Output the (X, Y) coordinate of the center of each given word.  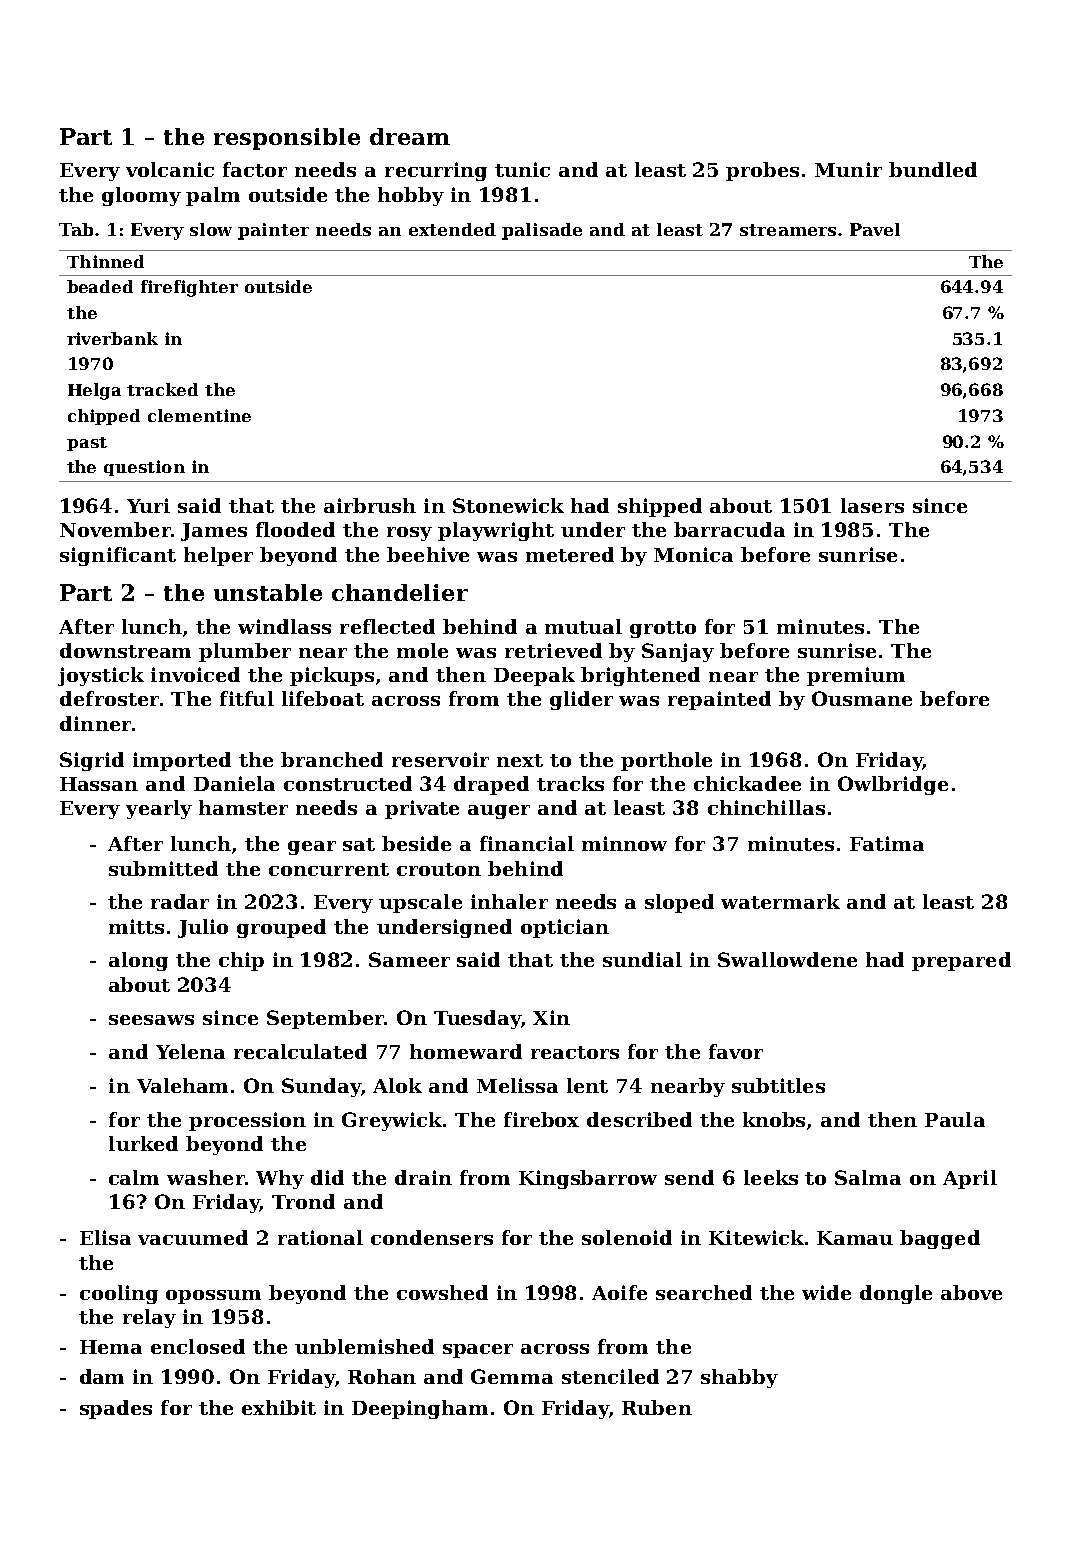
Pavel (875, 229)
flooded (295, 529)
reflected (387, 626)
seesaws (151, 1020)
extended (452, 229)
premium (856, 676)
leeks (771, 1177)
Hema (111, 1347)
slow (211, 229)
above (971, 1292)
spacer (478, 1351)
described (639, 1119)
